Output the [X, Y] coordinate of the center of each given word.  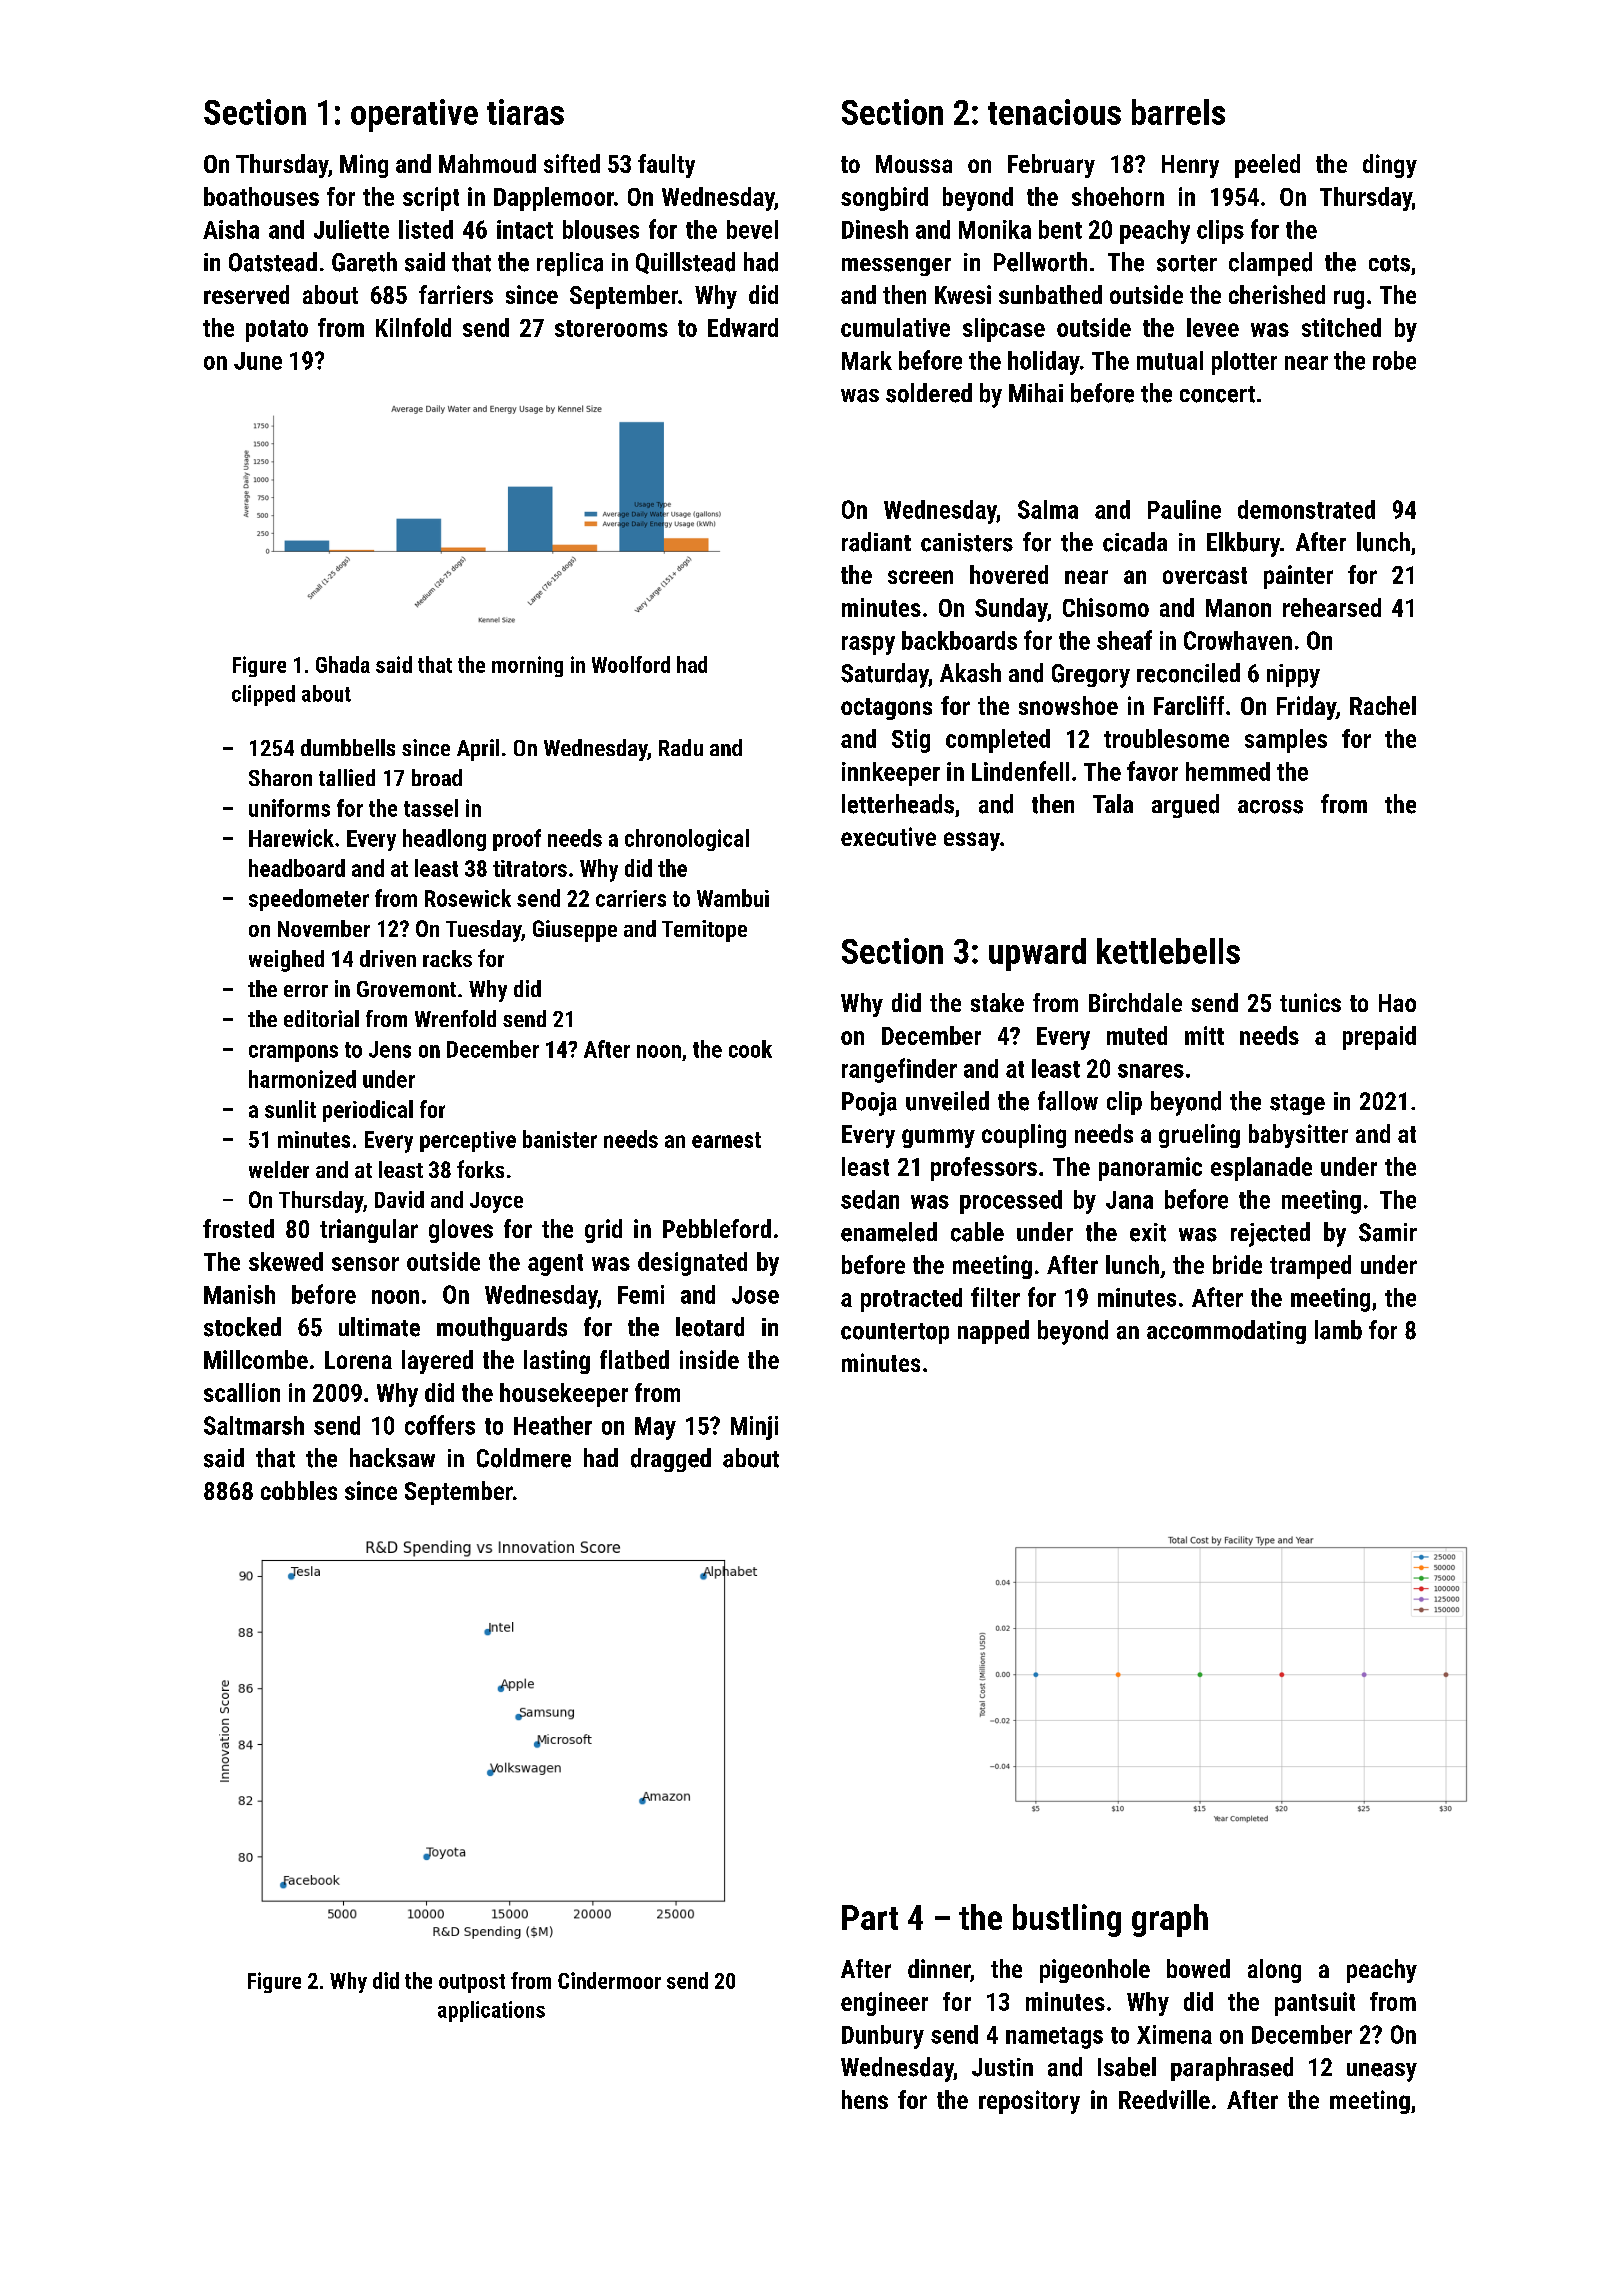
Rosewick [468, 898]
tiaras [525, 112]
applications [491, 2011]
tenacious [1054, 112]
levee [1213, 327]
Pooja [869, 1104]
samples [1286, 741]
